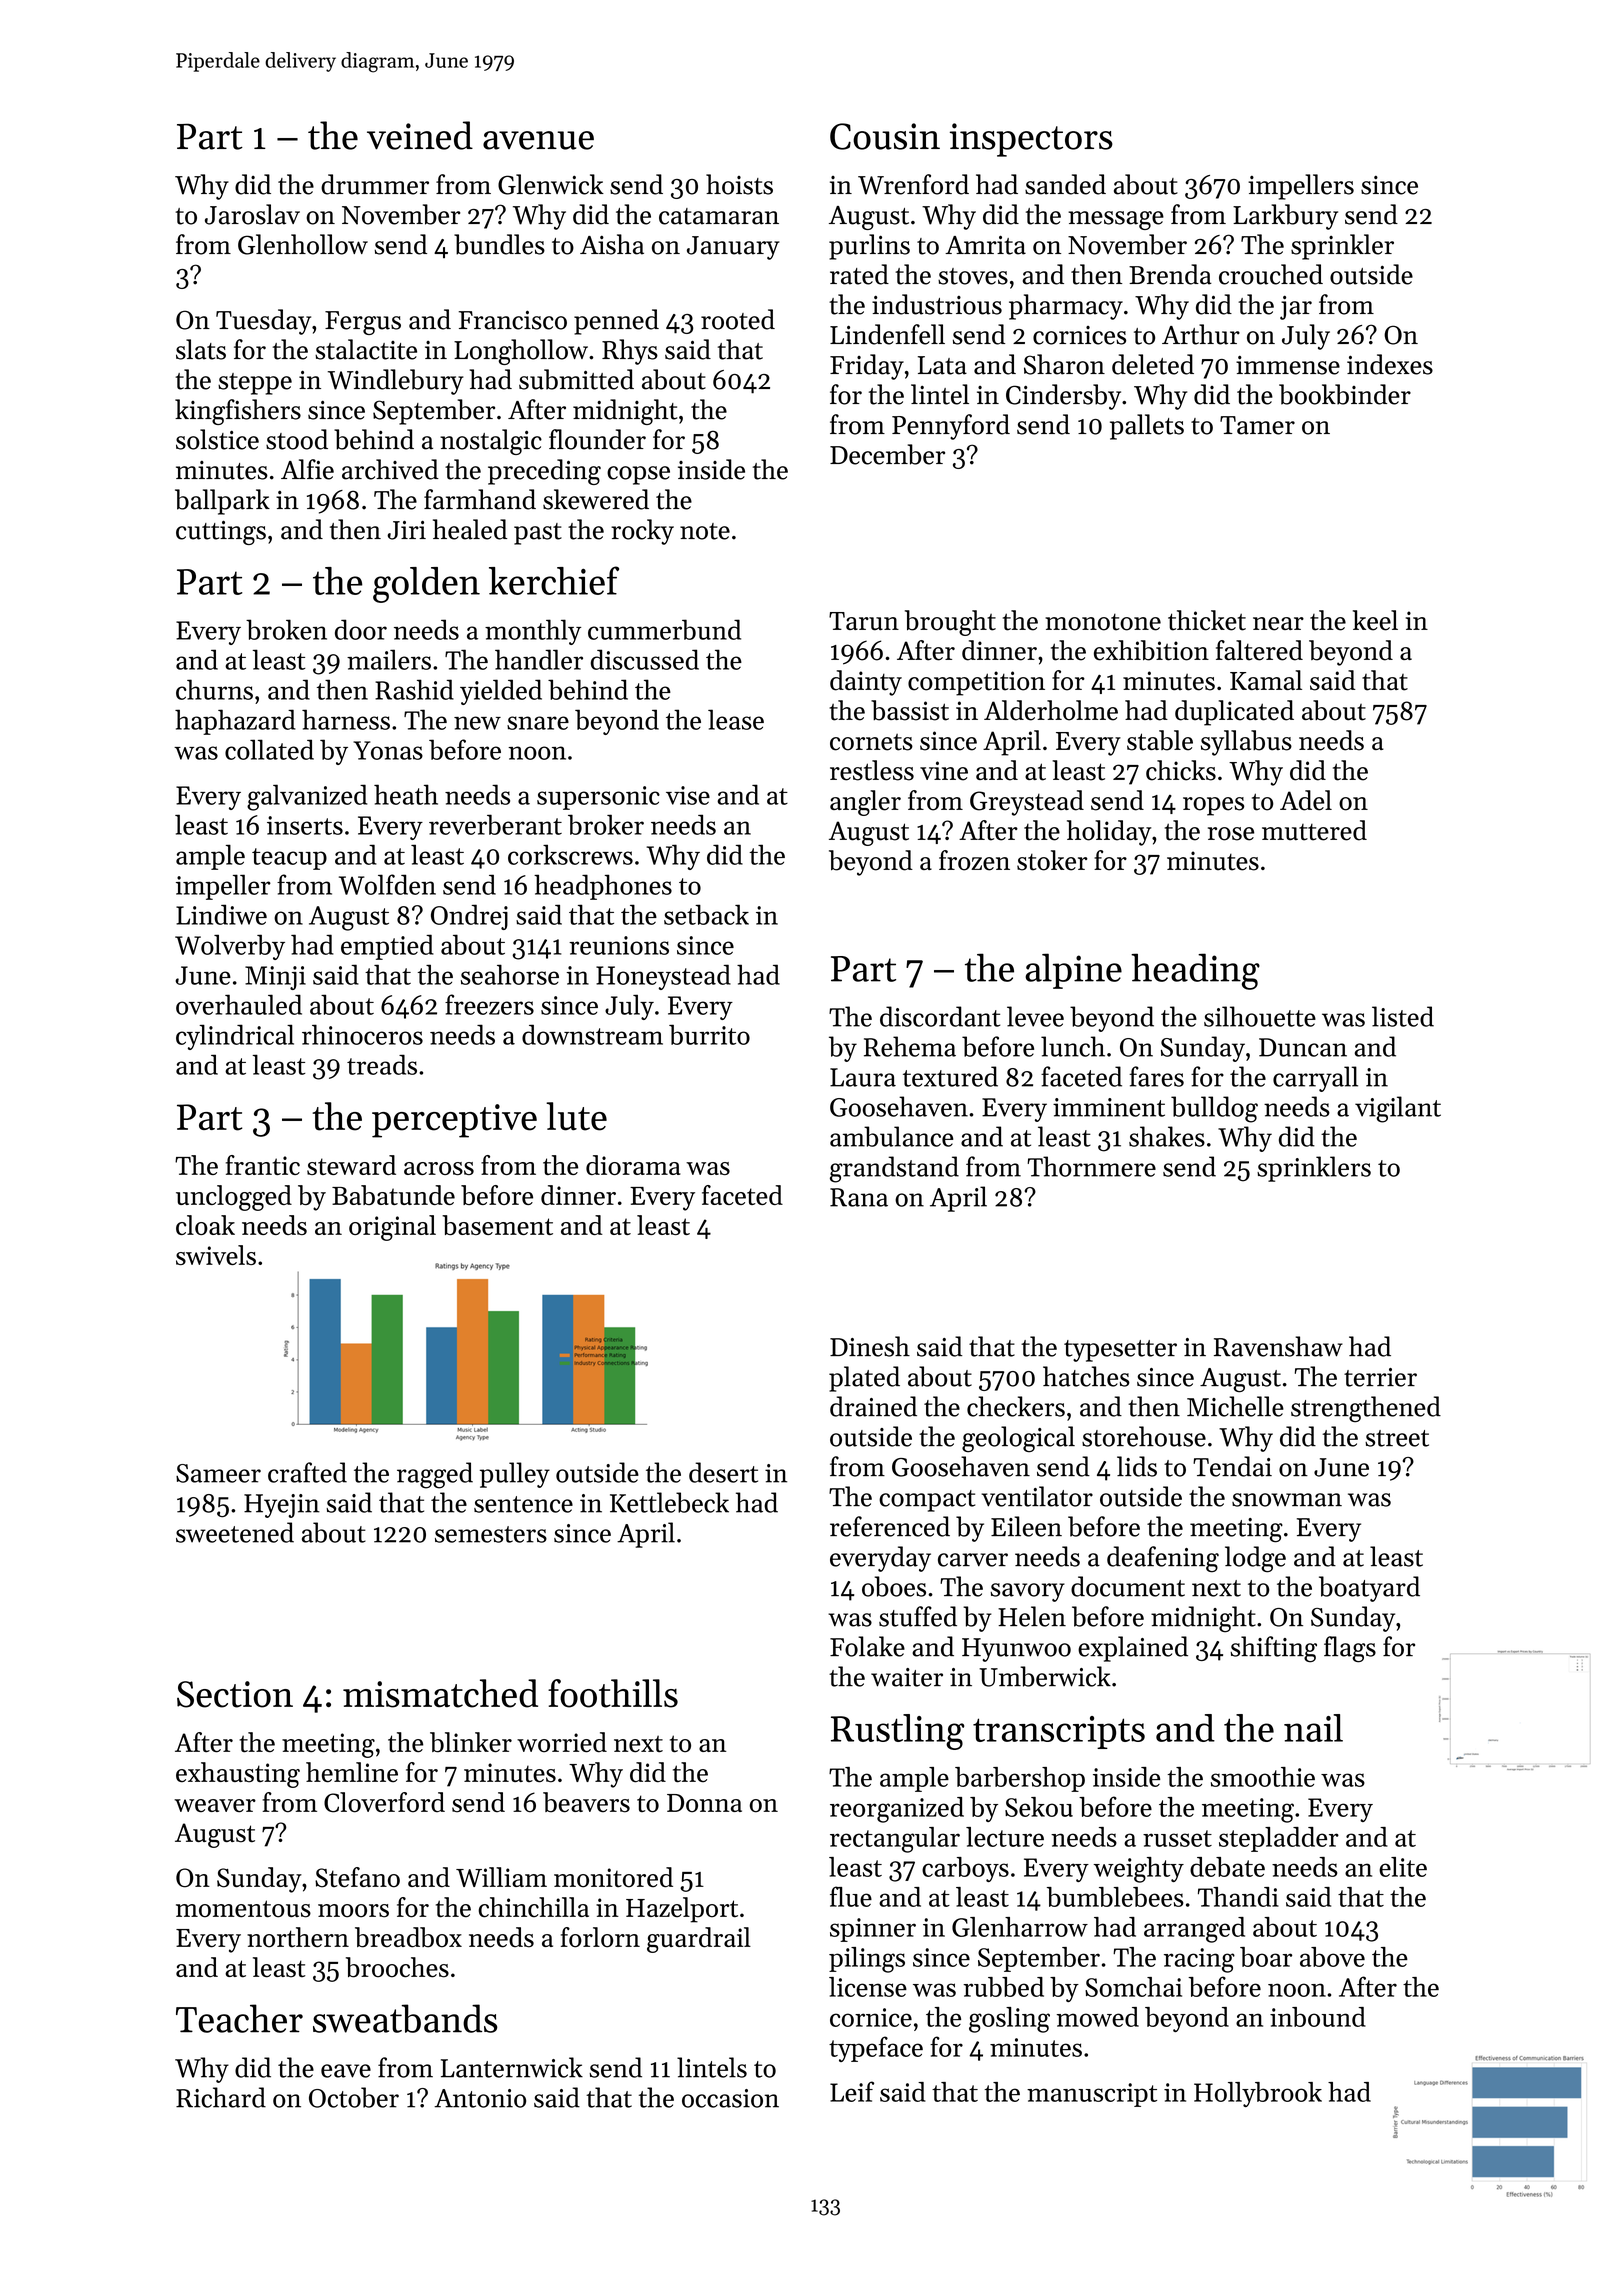 Image resolution: width=1620 pixels, height=2292 pixels. What do you see at coordinates (739, 184) in the image?
I see `hoists` at bounding box center [739, 184].
